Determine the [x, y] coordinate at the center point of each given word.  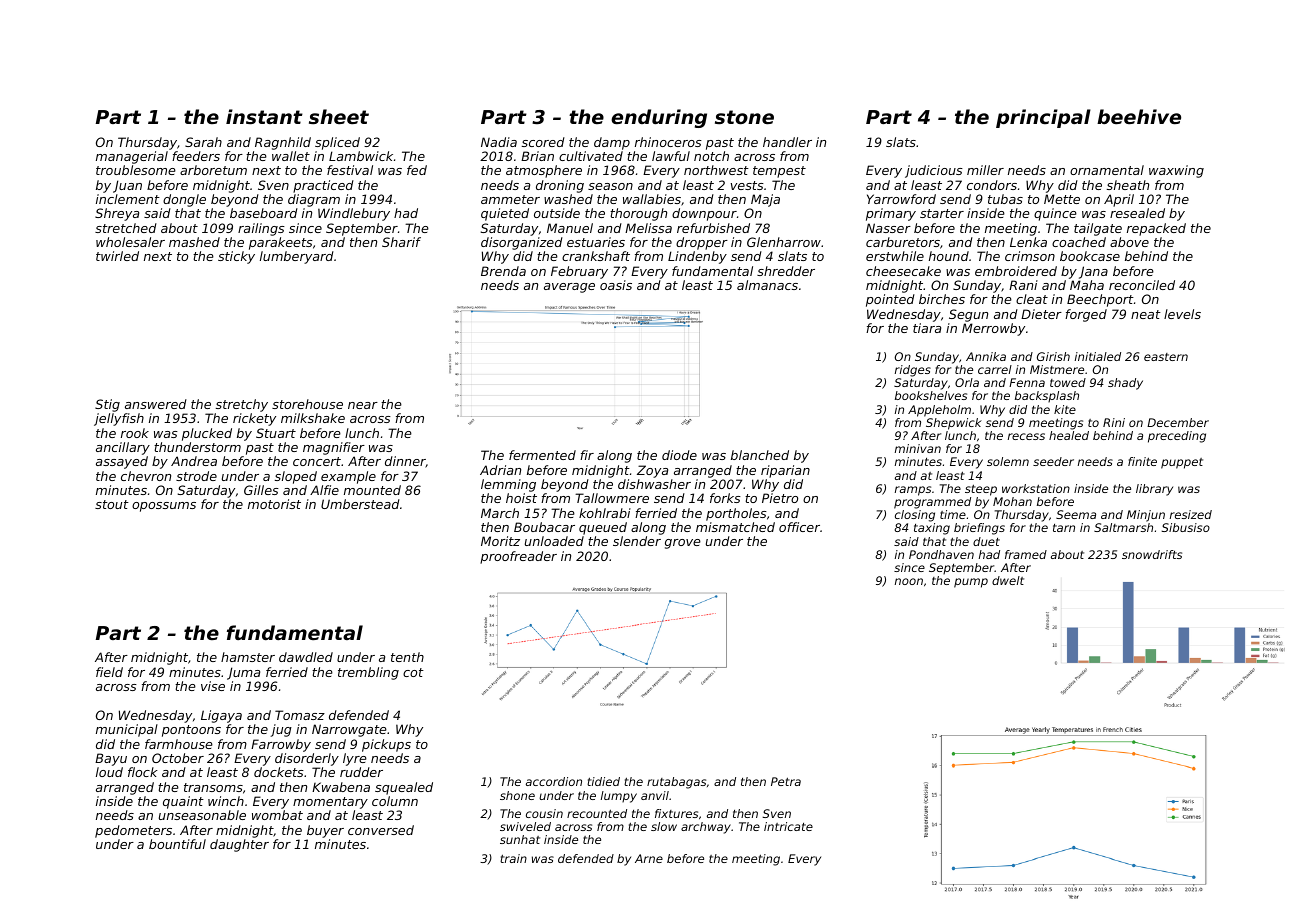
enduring [659, 118]
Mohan [1012, 501]
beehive [1139, 116]
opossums [164, 507]
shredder [786, 271]
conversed [381, 830]
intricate [788, 826]
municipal [127, 730]
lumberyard [297, 257]
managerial [132, 157]
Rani [1023, 285]
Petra [786, 781]
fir [587, 455]
